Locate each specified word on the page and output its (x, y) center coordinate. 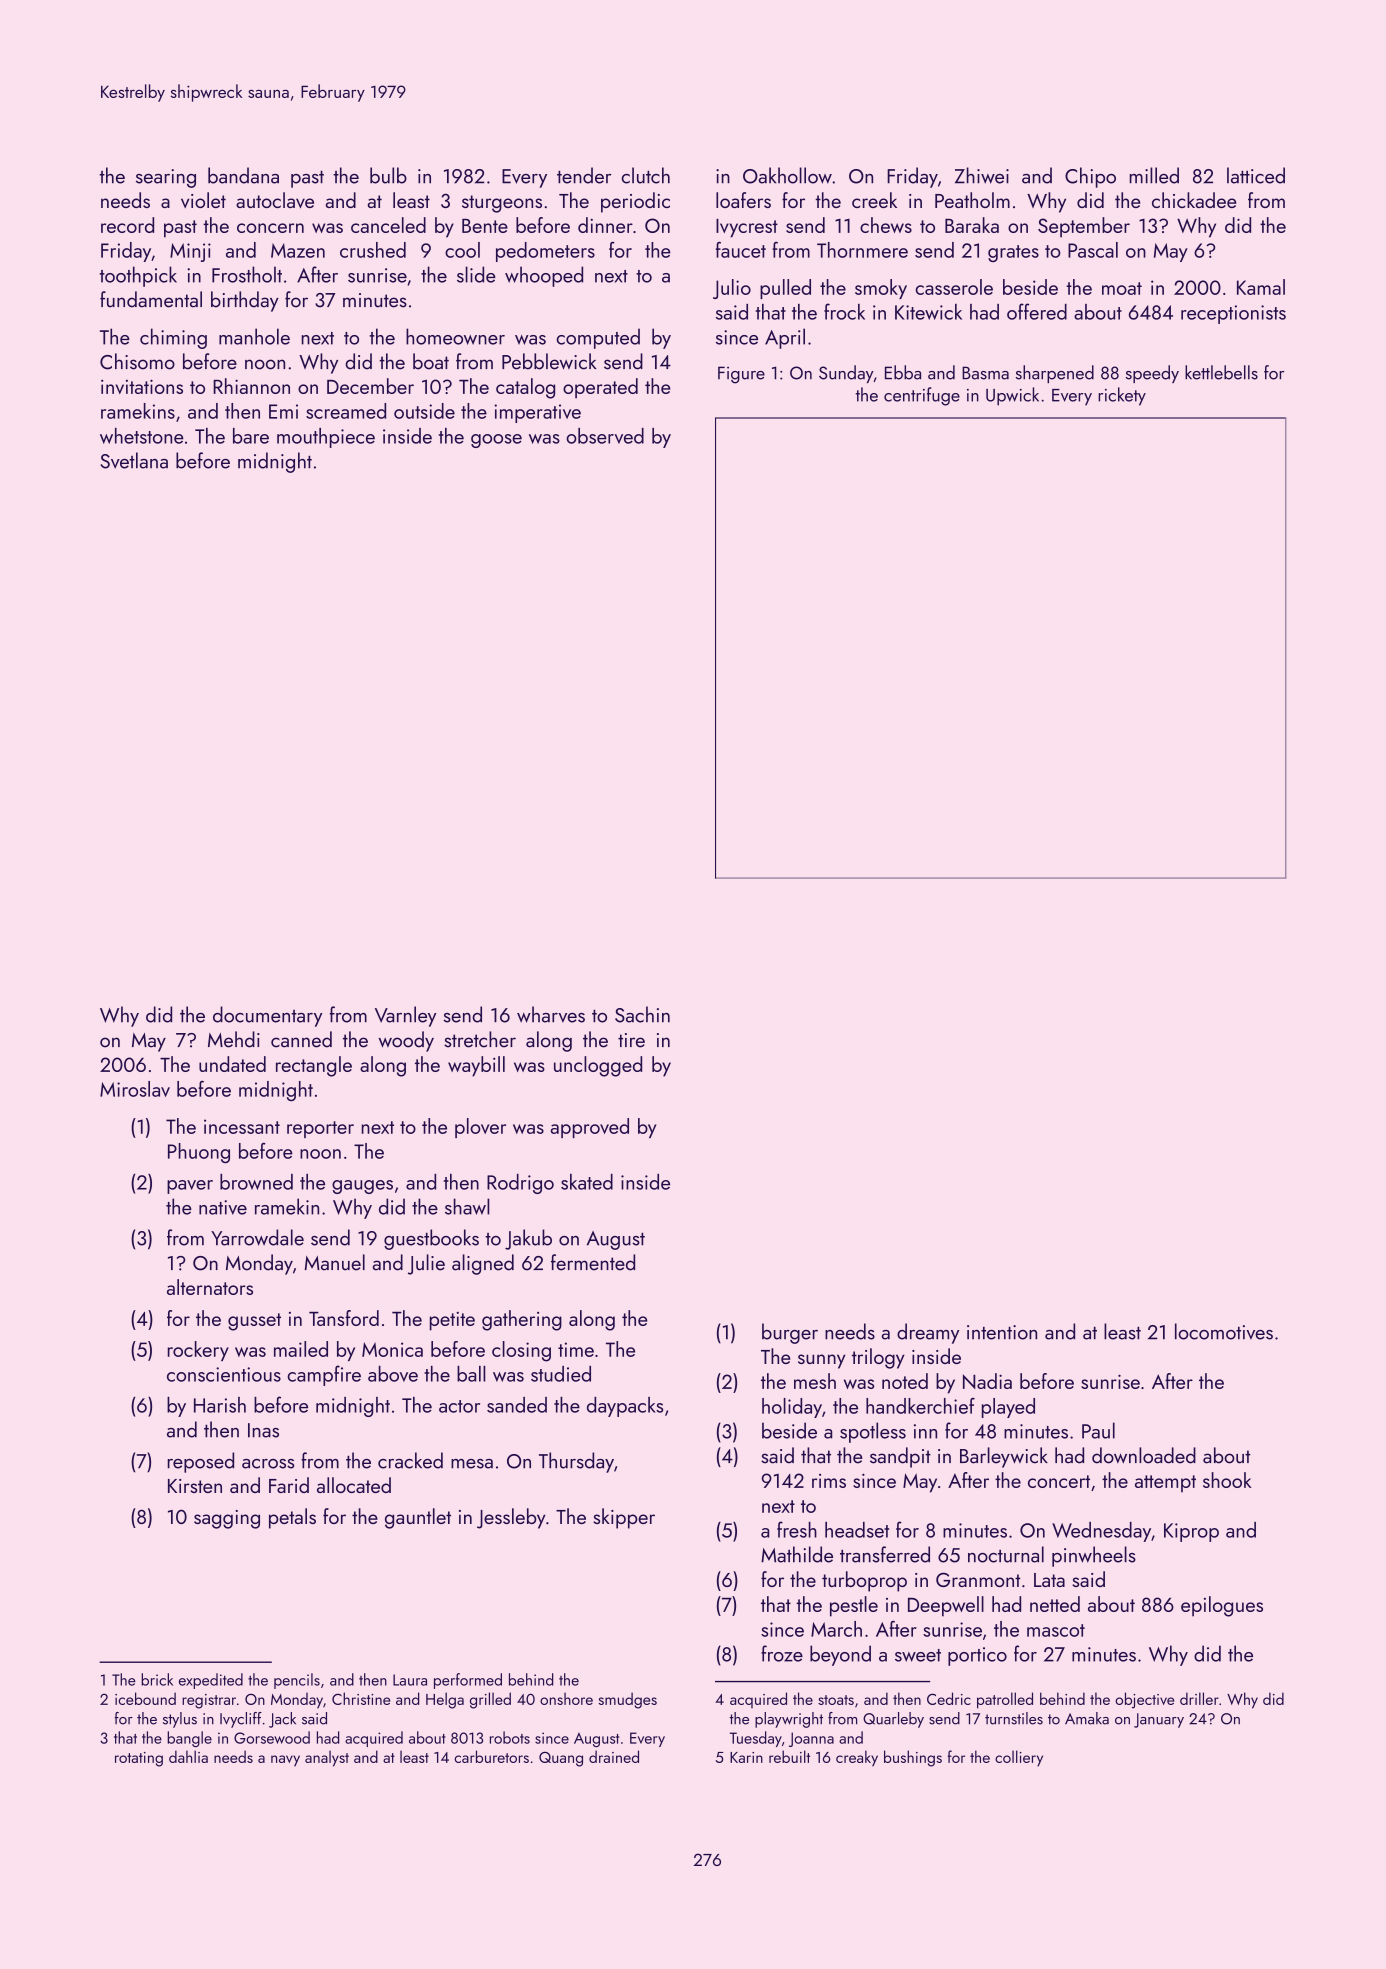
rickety (1122, 396)
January (1159, 1720)
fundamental (151, 299)
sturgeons (502, 204)
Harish (220, 1405)
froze (782, 1653)
